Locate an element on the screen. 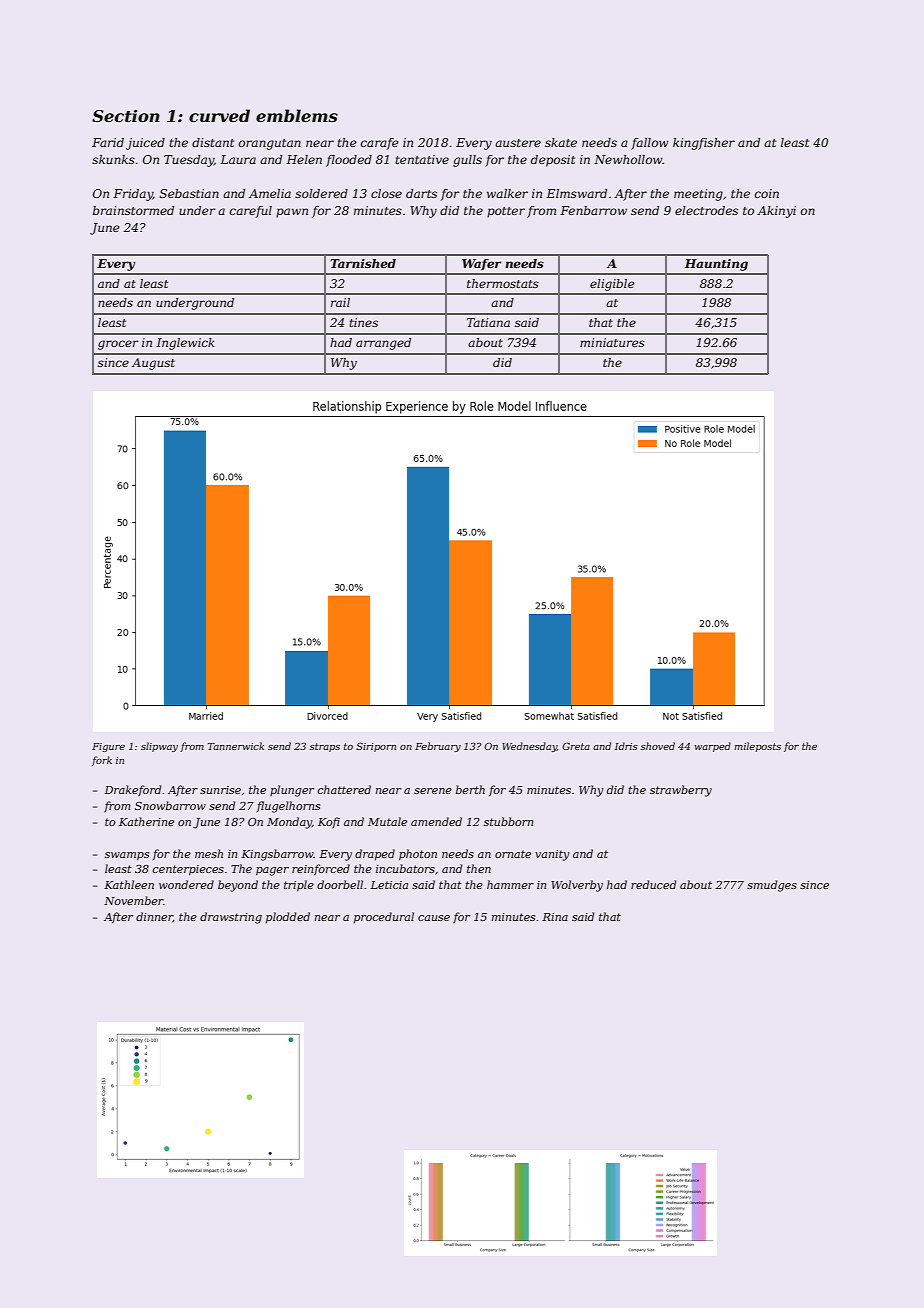 The width and height of the screenshot is (924, 1308). mileposts is located at coordinates (757, 747).
